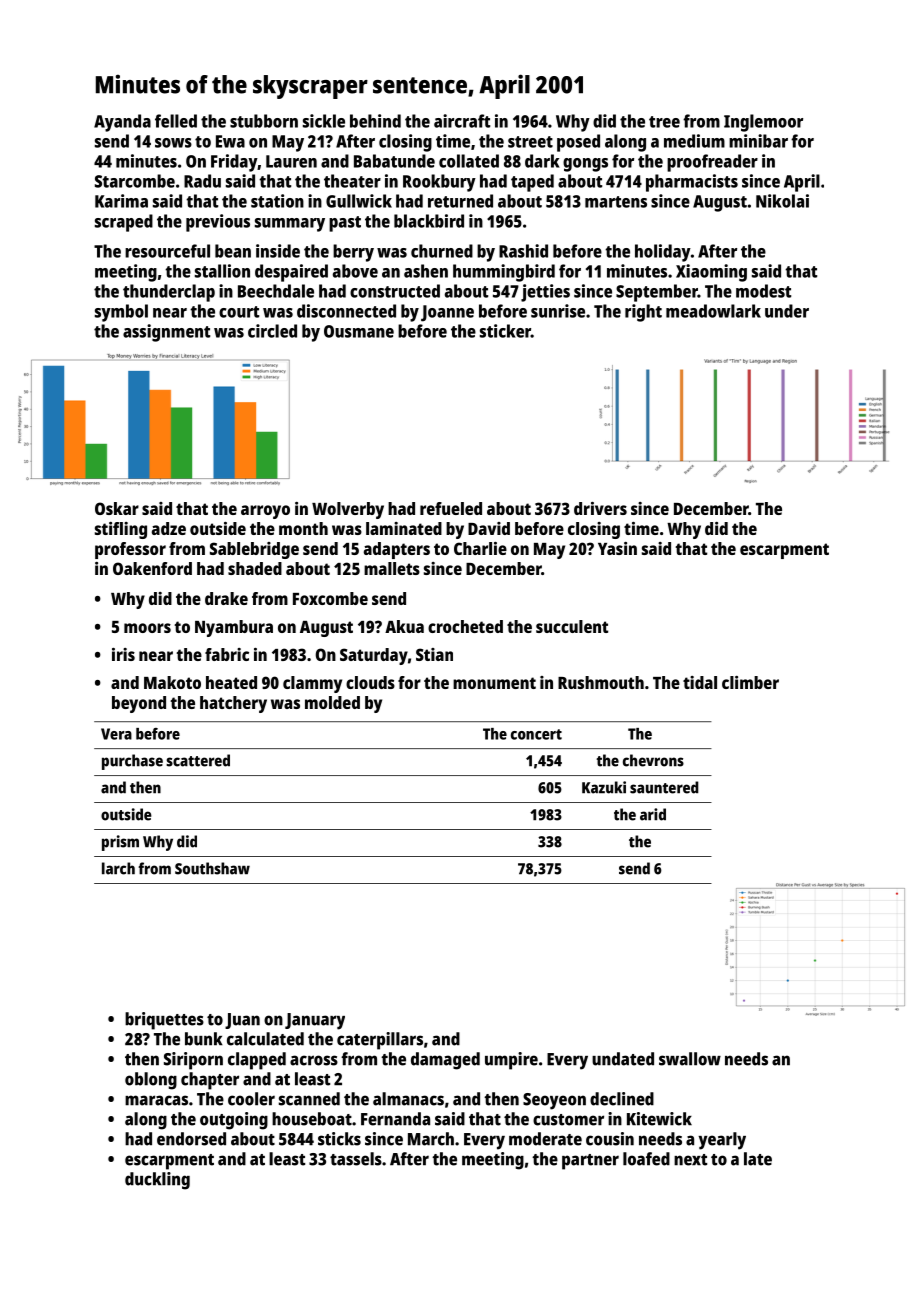 This document has width=924, height=1308. Describe the element at coordinates (233, 251) in the document. I see `bean` at that location.
